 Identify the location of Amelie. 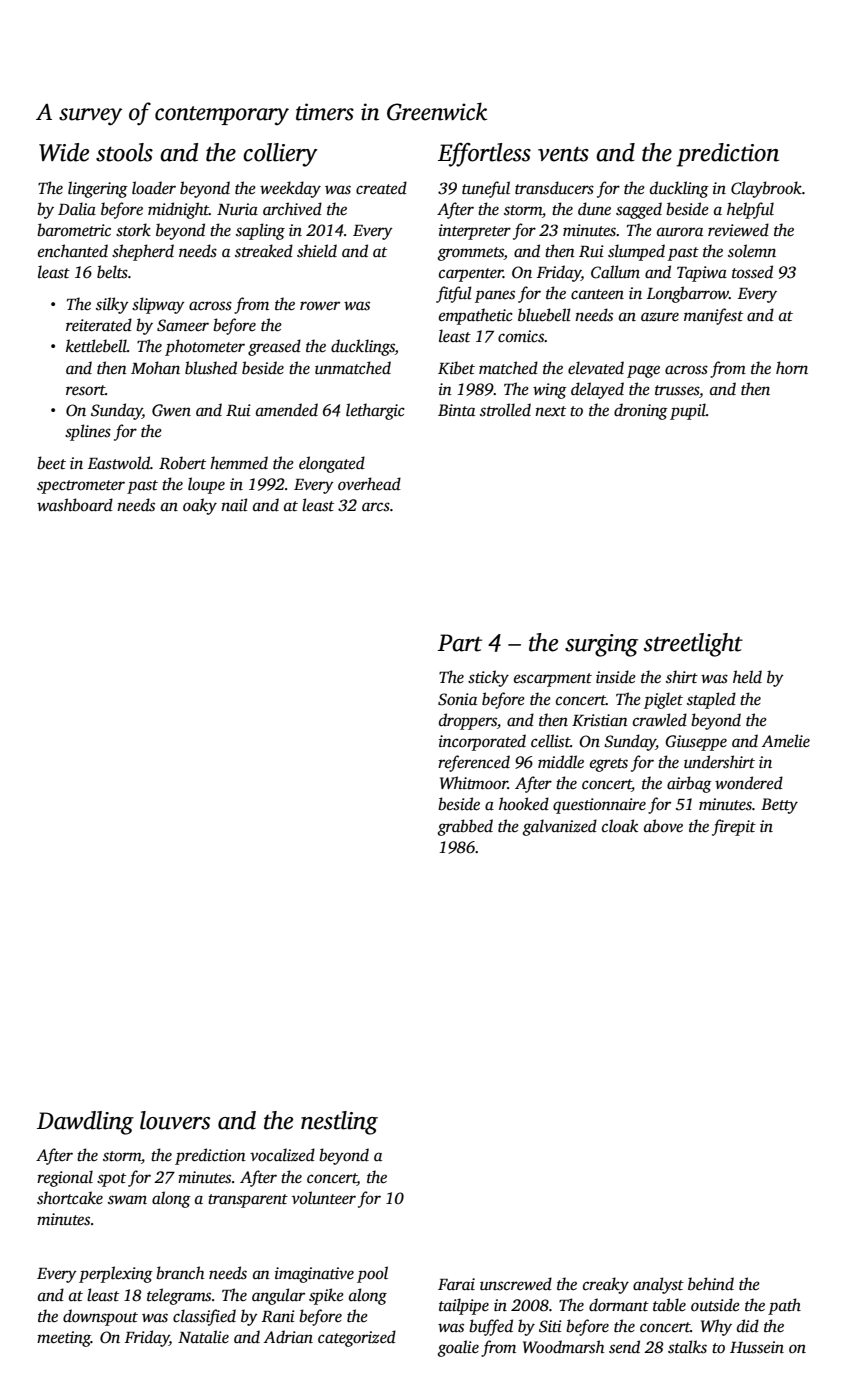
(786, 740).
